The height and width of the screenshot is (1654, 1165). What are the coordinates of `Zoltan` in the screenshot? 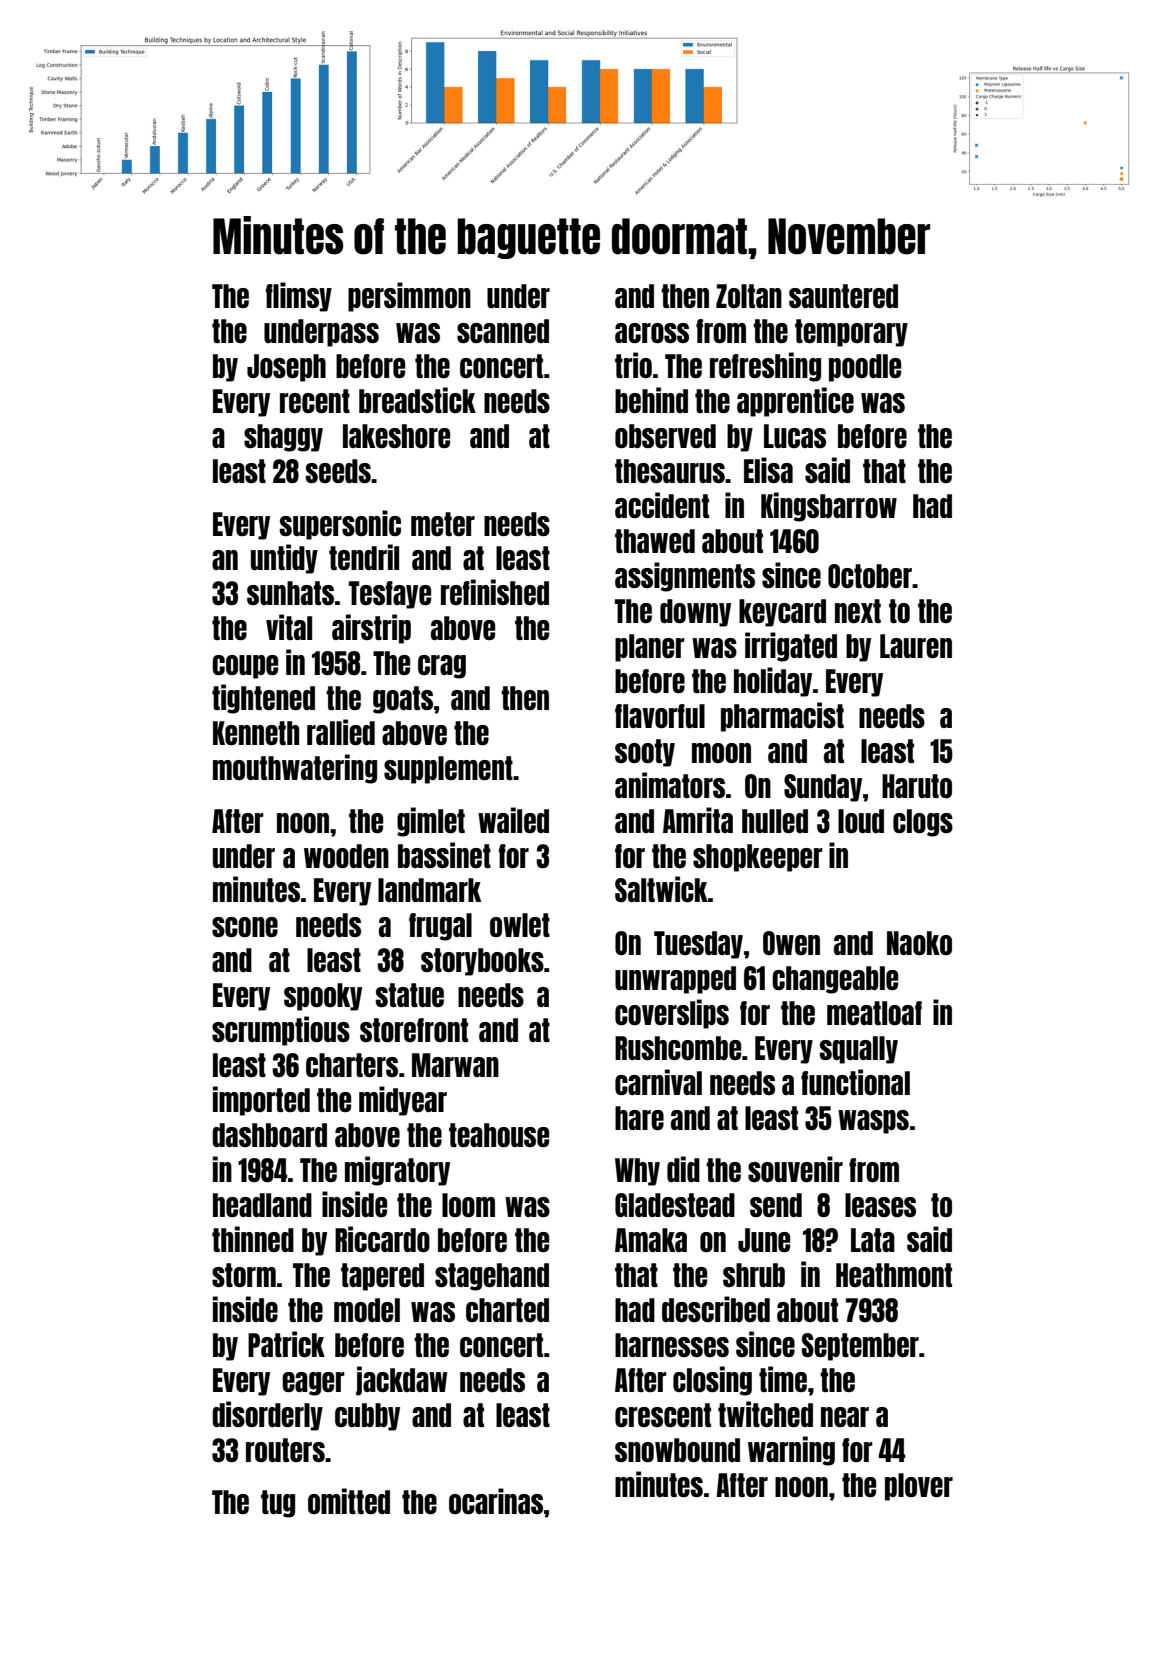 It's located at (749, 296).
